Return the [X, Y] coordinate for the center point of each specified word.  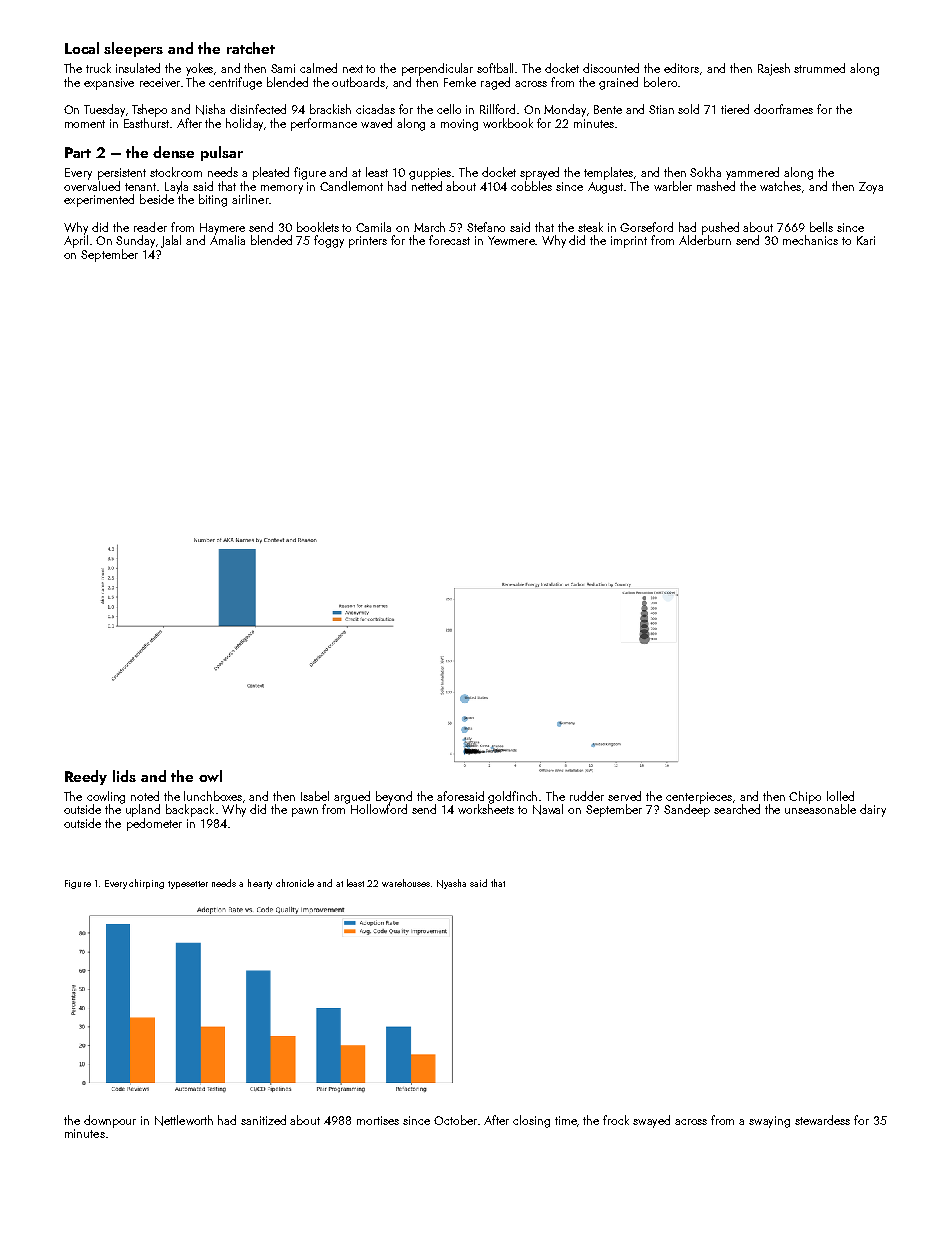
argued [352, 797]
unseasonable [820, 809]
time [566, 1120]
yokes [200, 69]
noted [145, 796]
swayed [651, 1121]
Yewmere [511, 240]
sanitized [263, 1120]
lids [124, 776]
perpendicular [437, 69]
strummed [819, 68]
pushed [720, 228]
